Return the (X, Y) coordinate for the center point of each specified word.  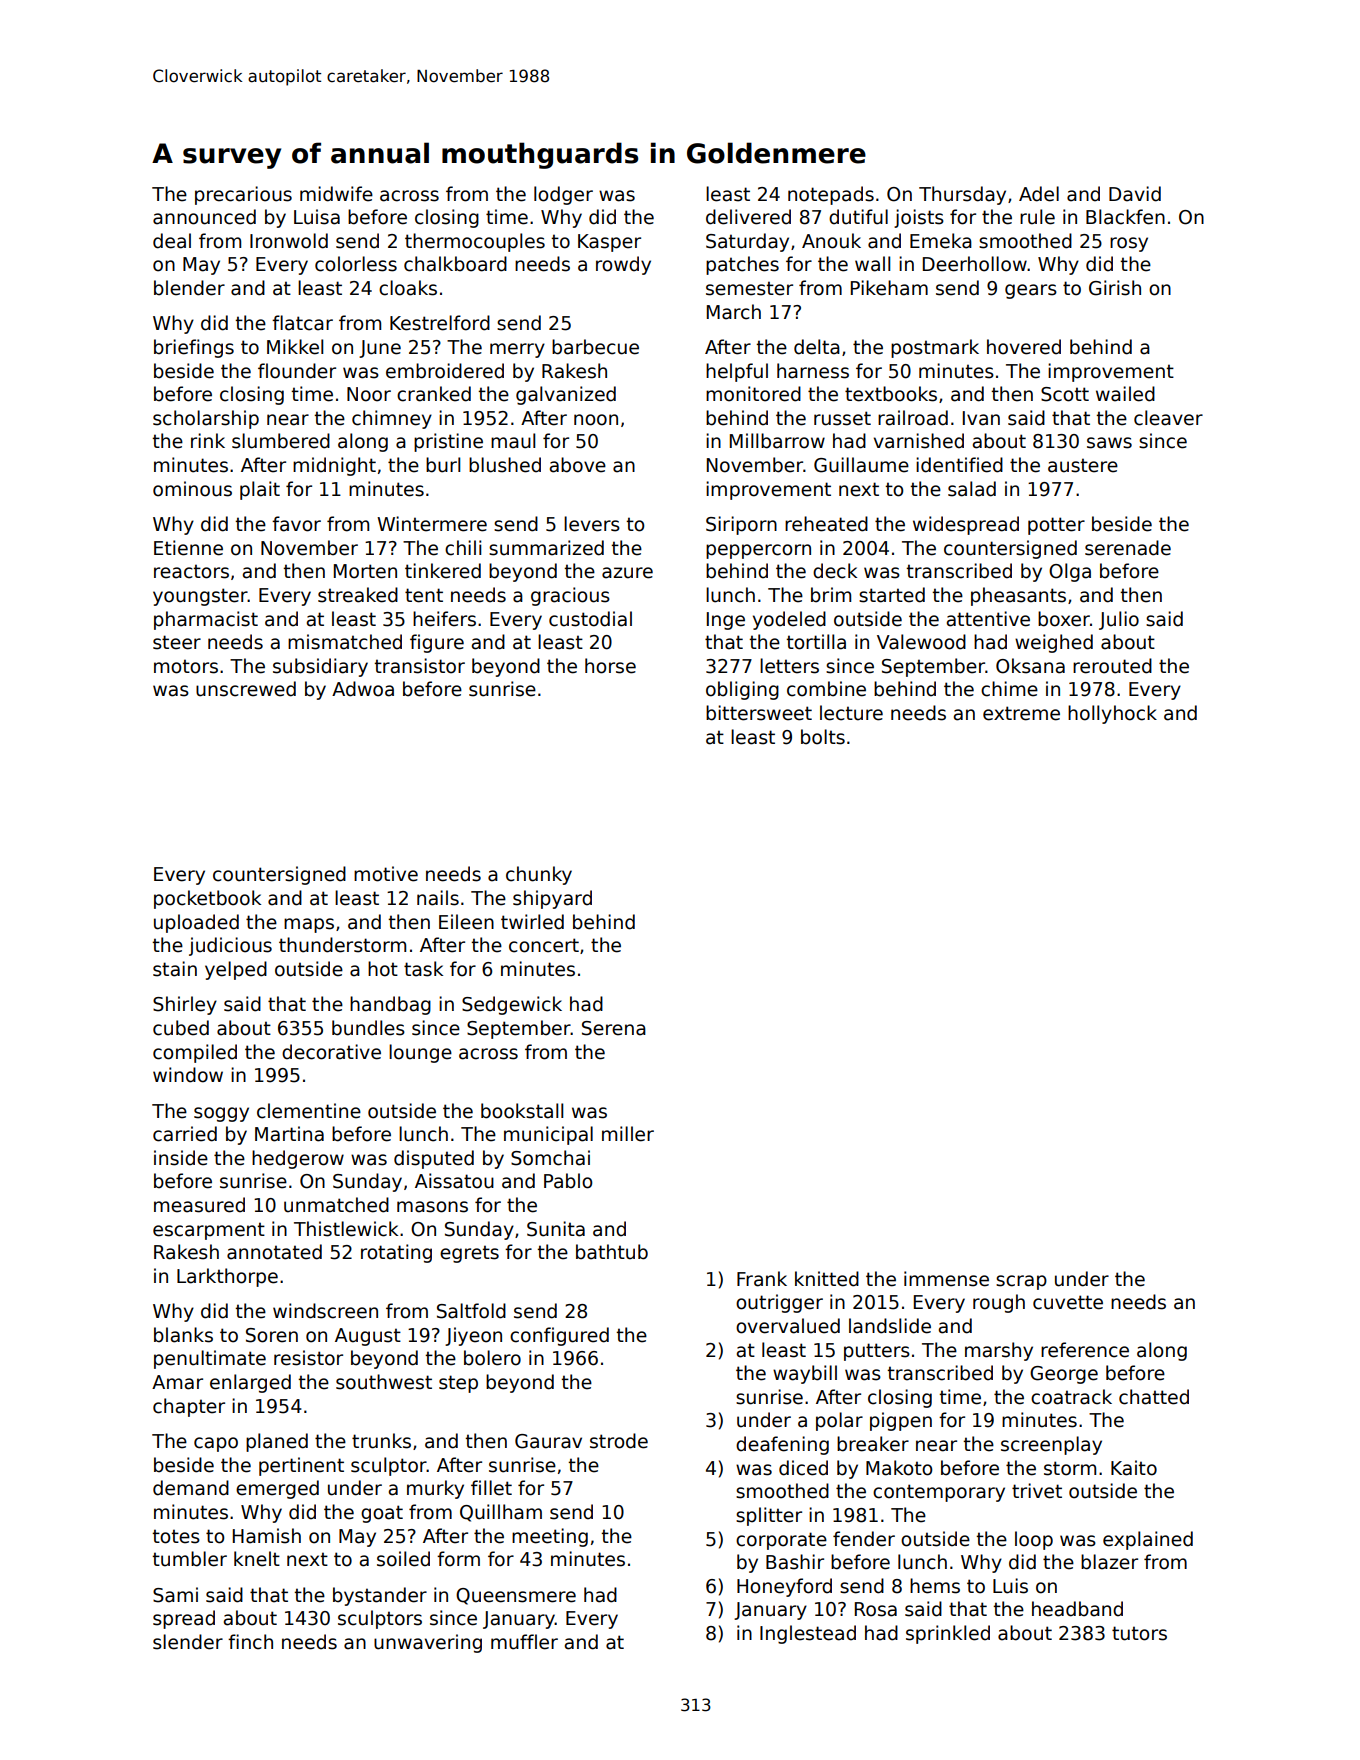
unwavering (428, 1643)
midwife (336, 194)
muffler (524, 1642)
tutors (1139, 1633)
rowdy (623, 265)
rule (1037, 217)
